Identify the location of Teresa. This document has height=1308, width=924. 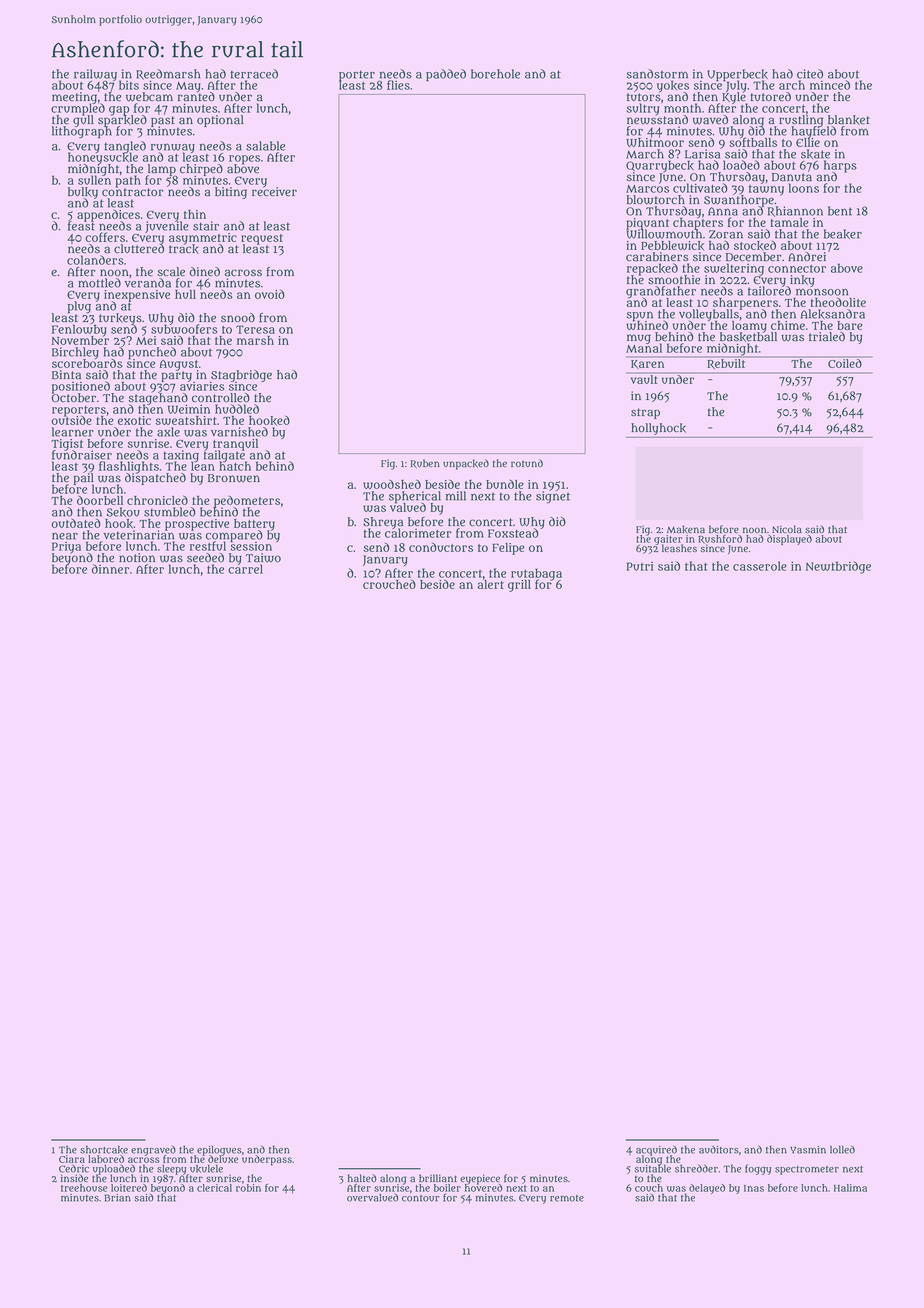
(255, 329).
